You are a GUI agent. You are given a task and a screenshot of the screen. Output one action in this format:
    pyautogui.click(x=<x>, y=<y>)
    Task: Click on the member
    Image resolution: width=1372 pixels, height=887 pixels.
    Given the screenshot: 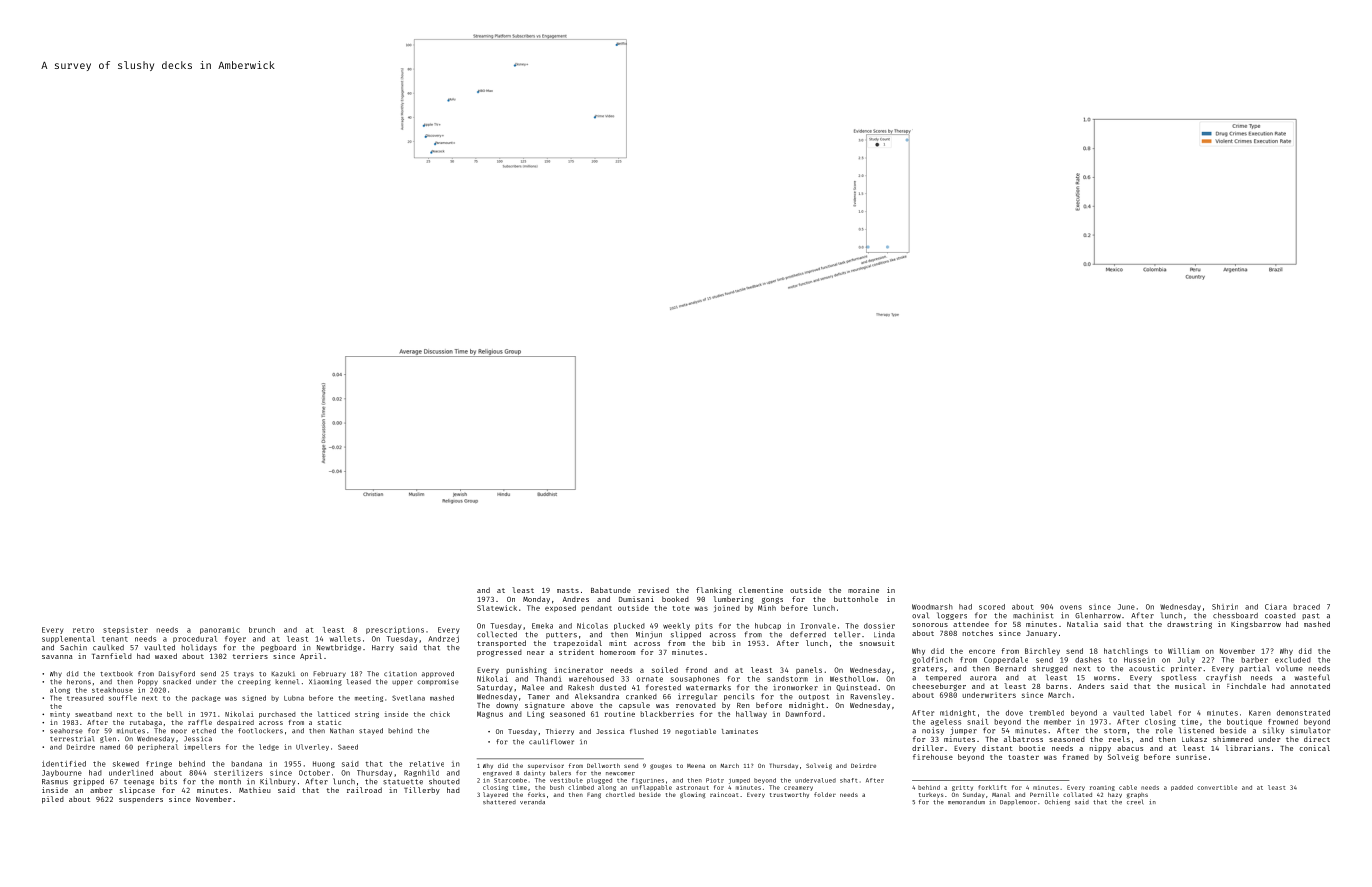 What is the action you would take?
    pyautogui.click(x=1057, y=722)
